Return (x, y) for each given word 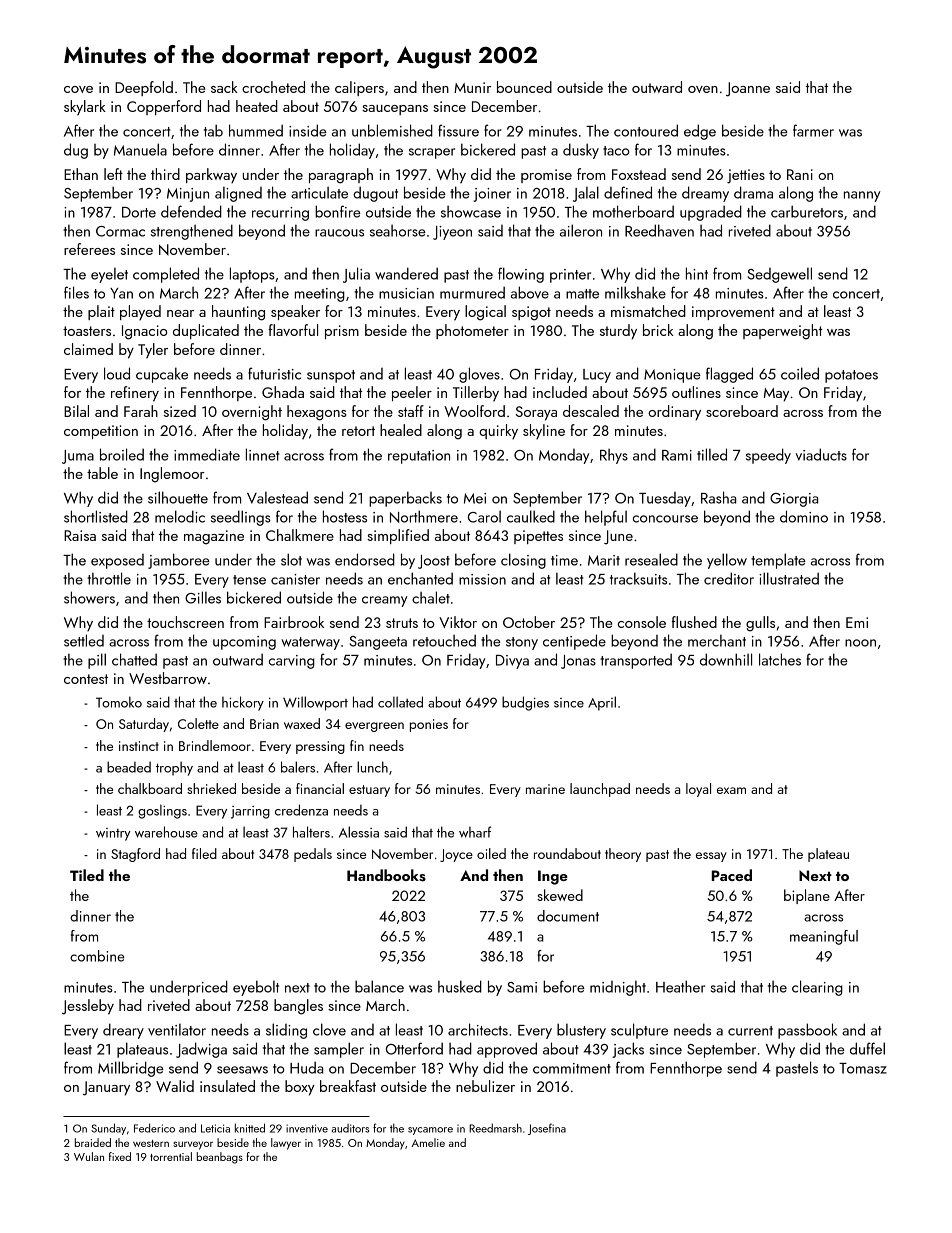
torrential (171, 1156)
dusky (581, 151)
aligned (238, 194)
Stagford (135, 855)
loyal (698, 790)
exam (731, 790)
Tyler (153, 351)
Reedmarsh (495, 1128)
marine (545, 789)
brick (658, 330)
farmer (813, 130)
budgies (525, 703)
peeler (412, 393)
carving (292, 662)
